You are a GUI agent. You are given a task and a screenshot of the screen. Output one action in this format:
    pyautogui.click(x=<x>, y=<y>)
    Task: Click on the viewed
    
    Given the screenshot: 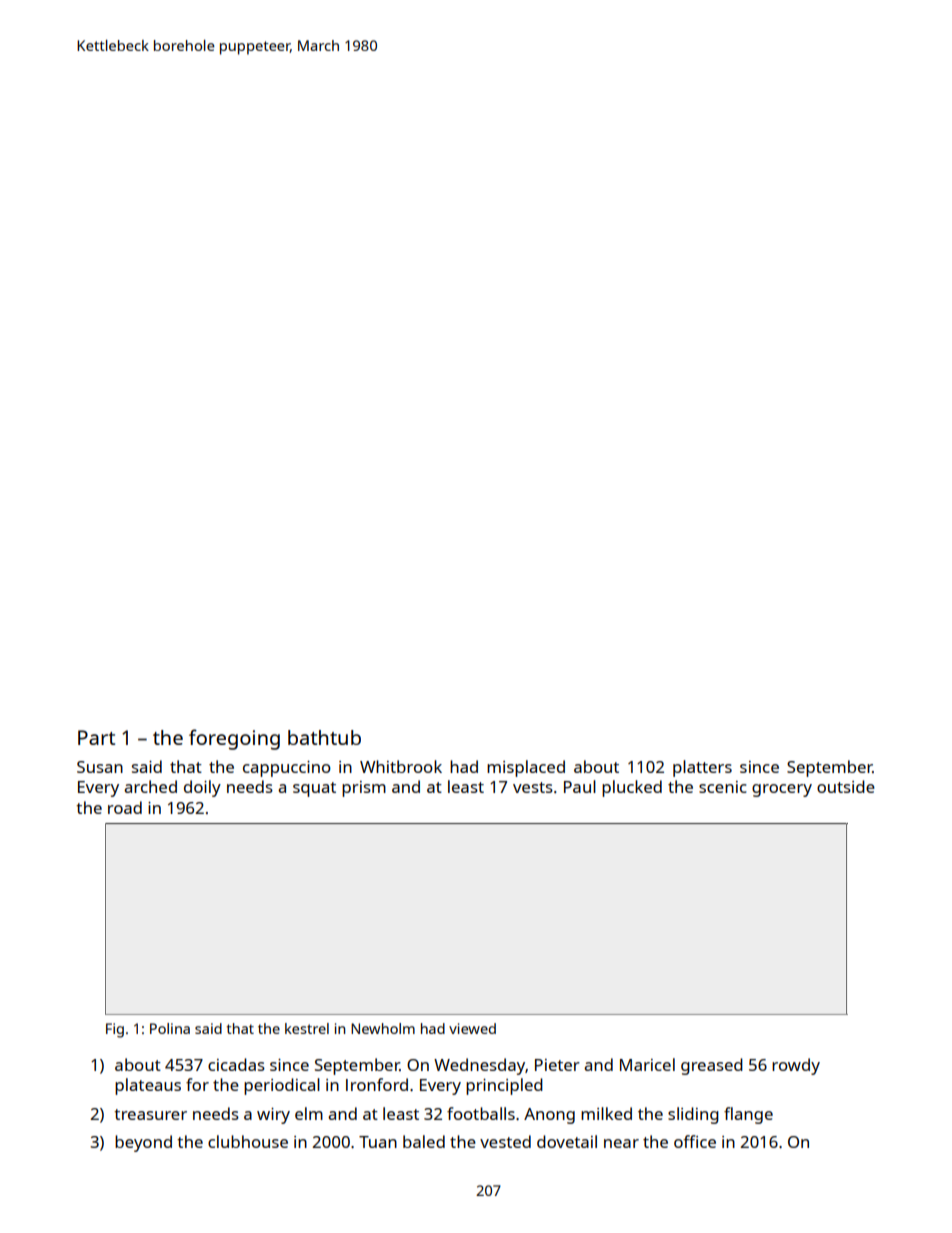 What is the action you would take?
    pyautogui.click(x=472, y=1028)
